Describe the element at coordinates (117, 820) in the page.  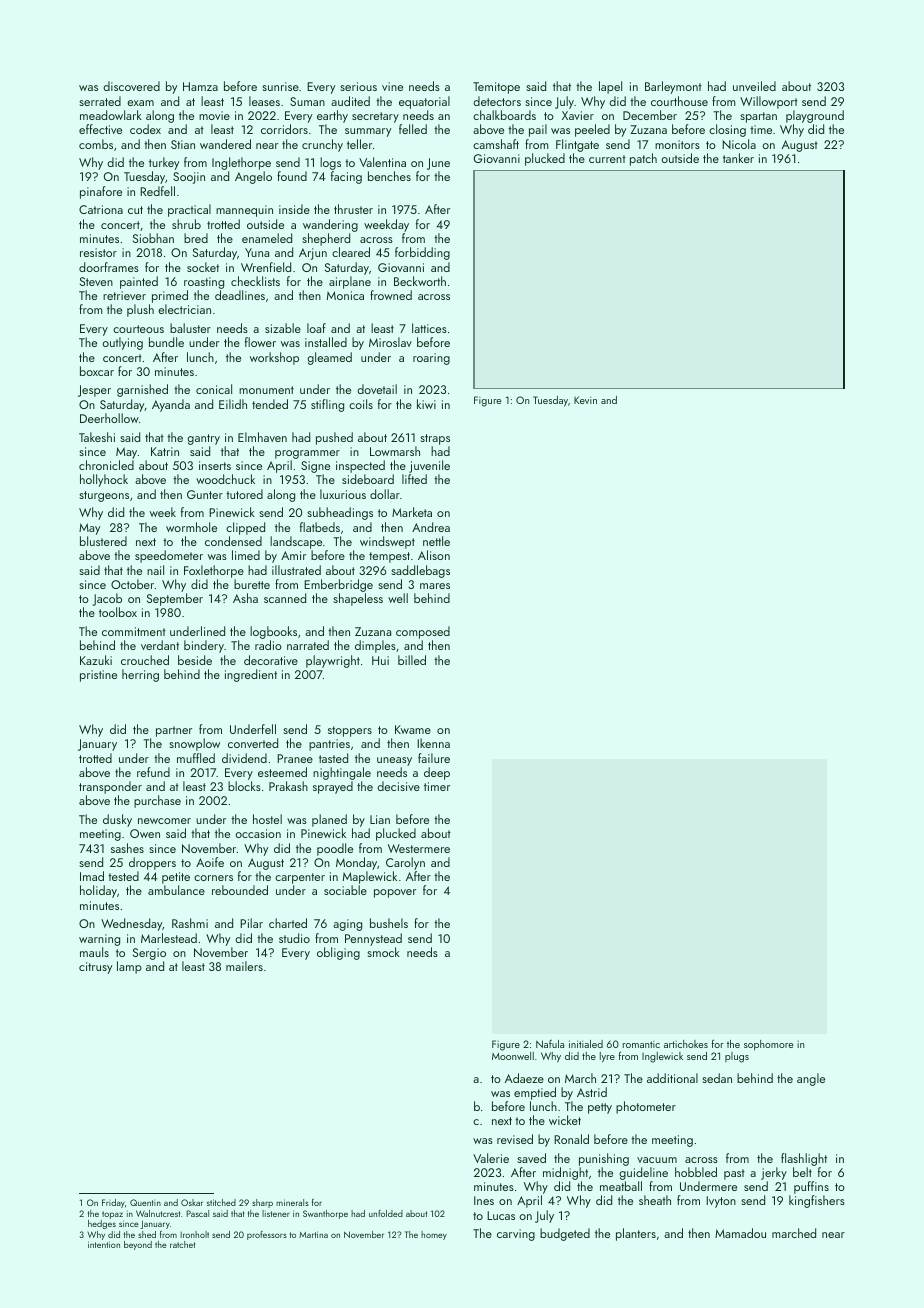
I see `dusky` at that location.
